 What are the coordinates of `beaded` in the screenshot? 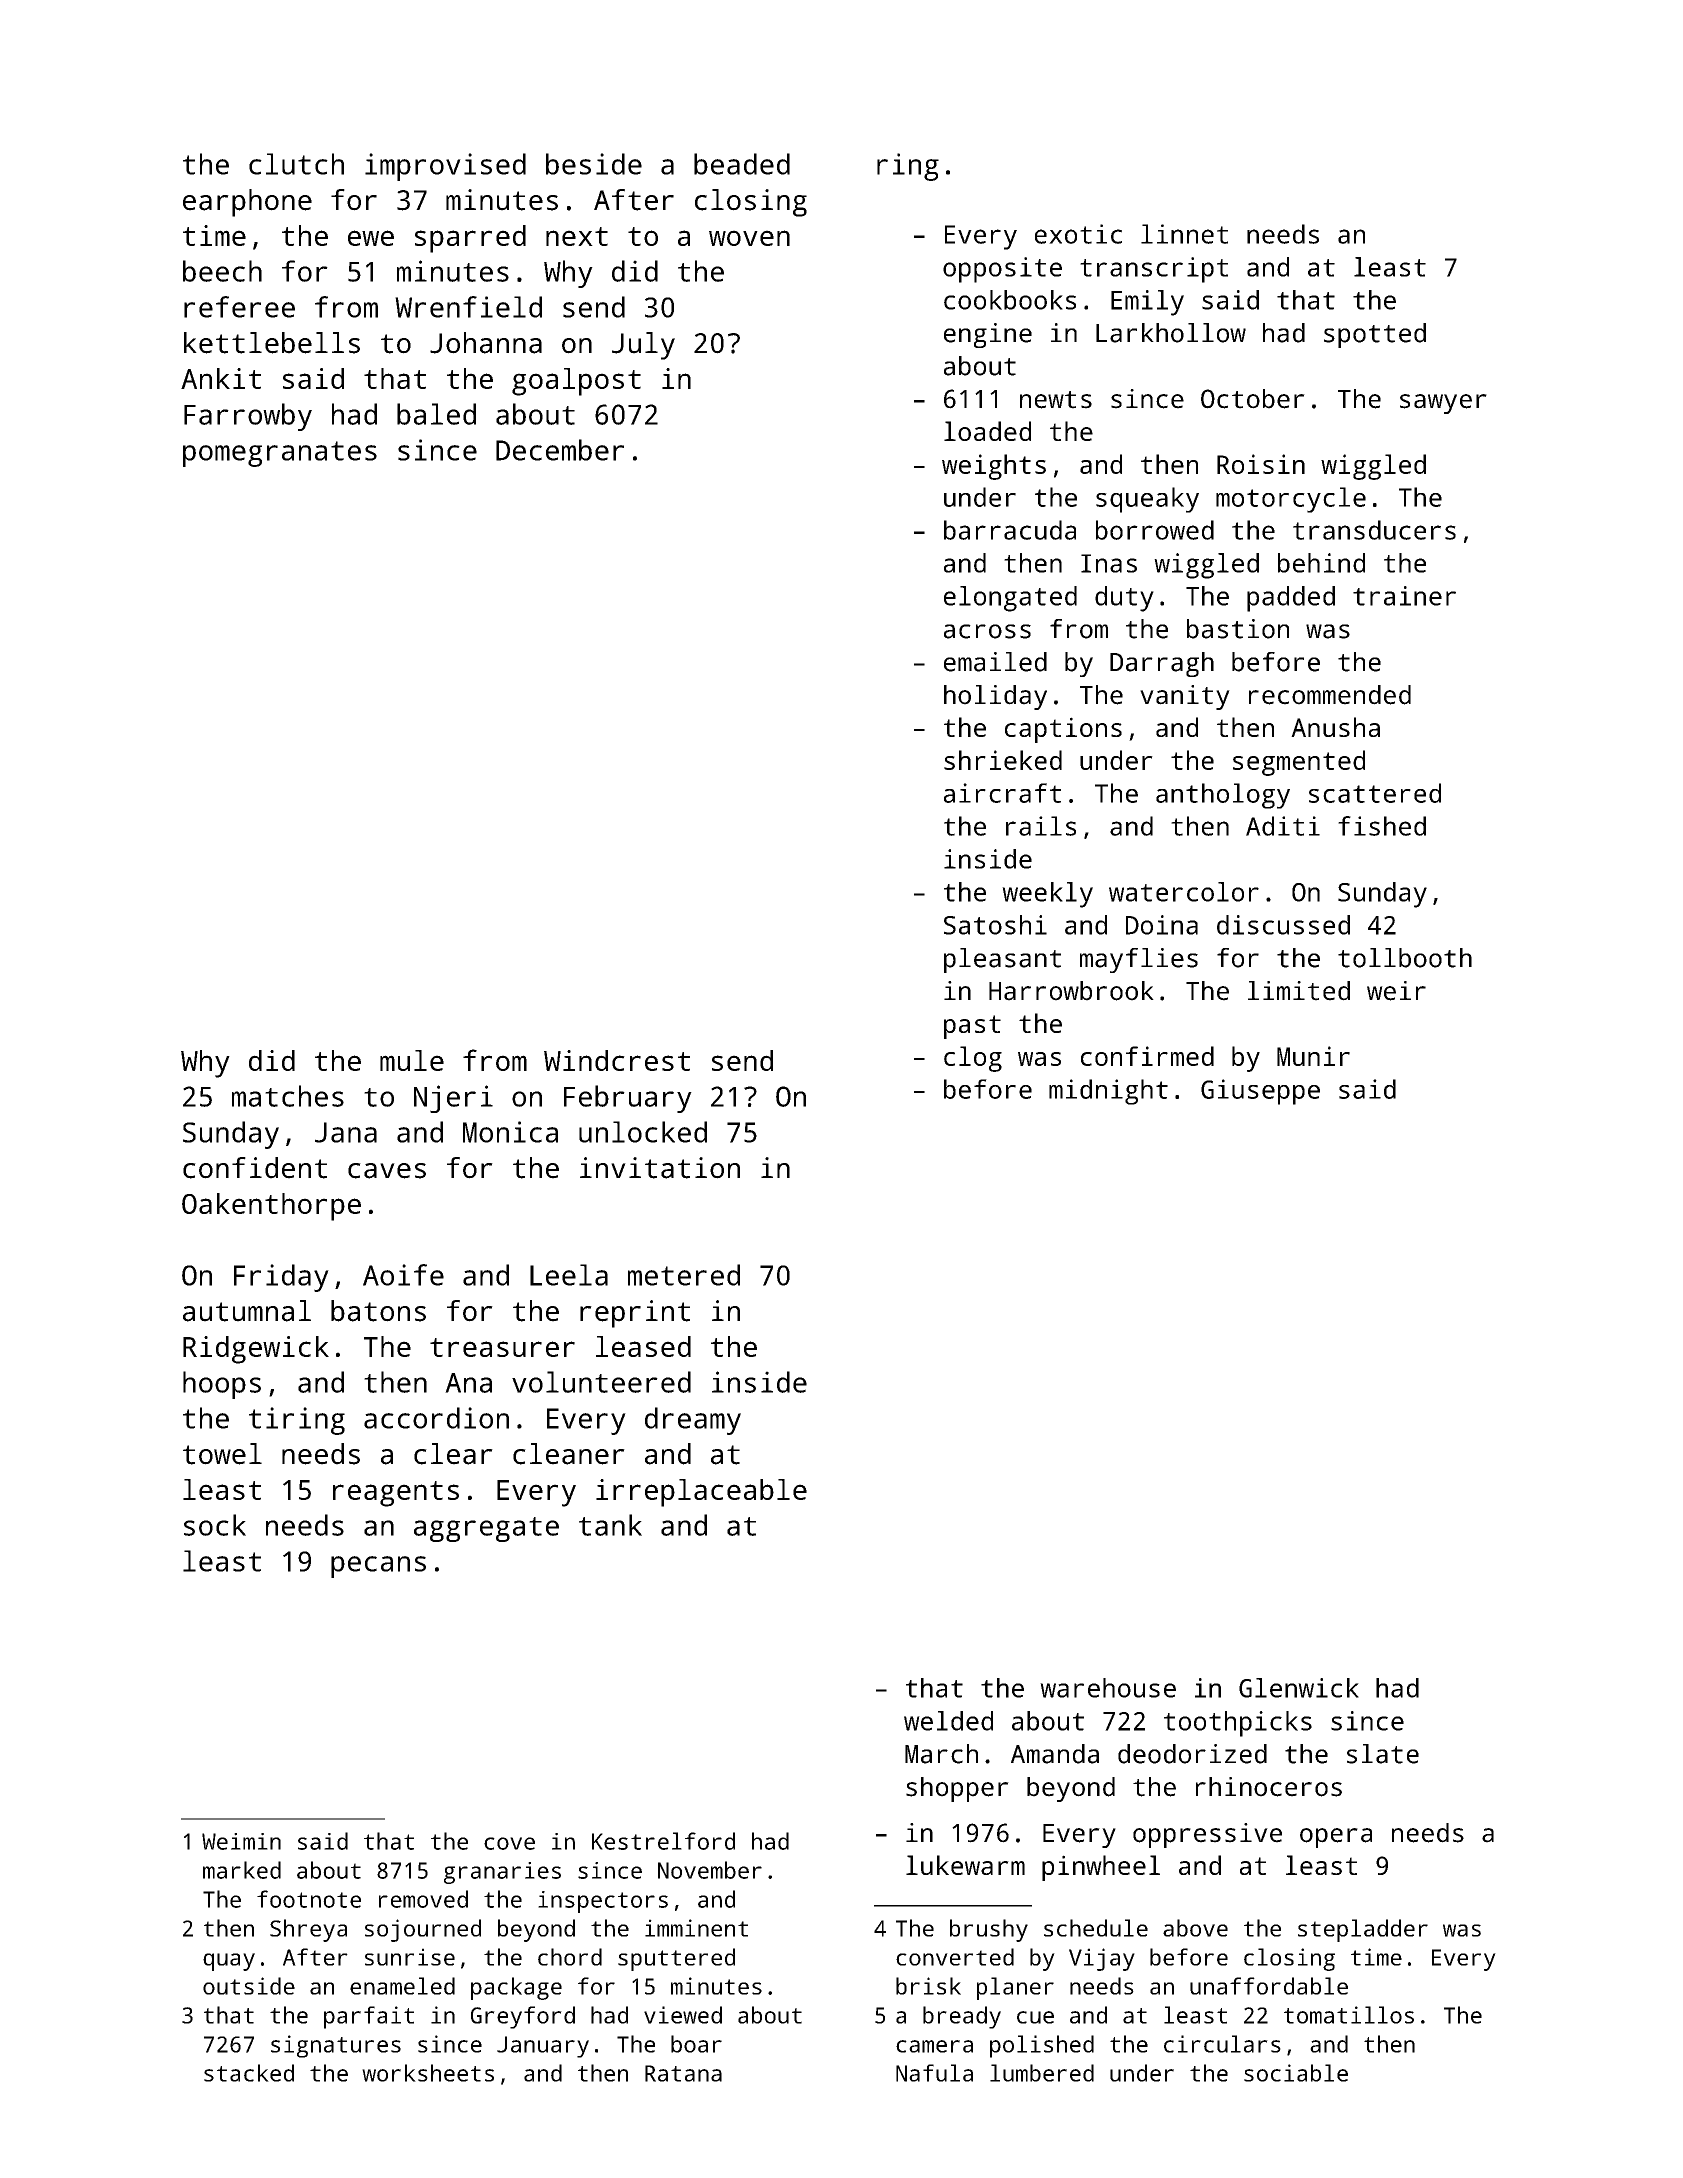 It's located at (742, 164).
